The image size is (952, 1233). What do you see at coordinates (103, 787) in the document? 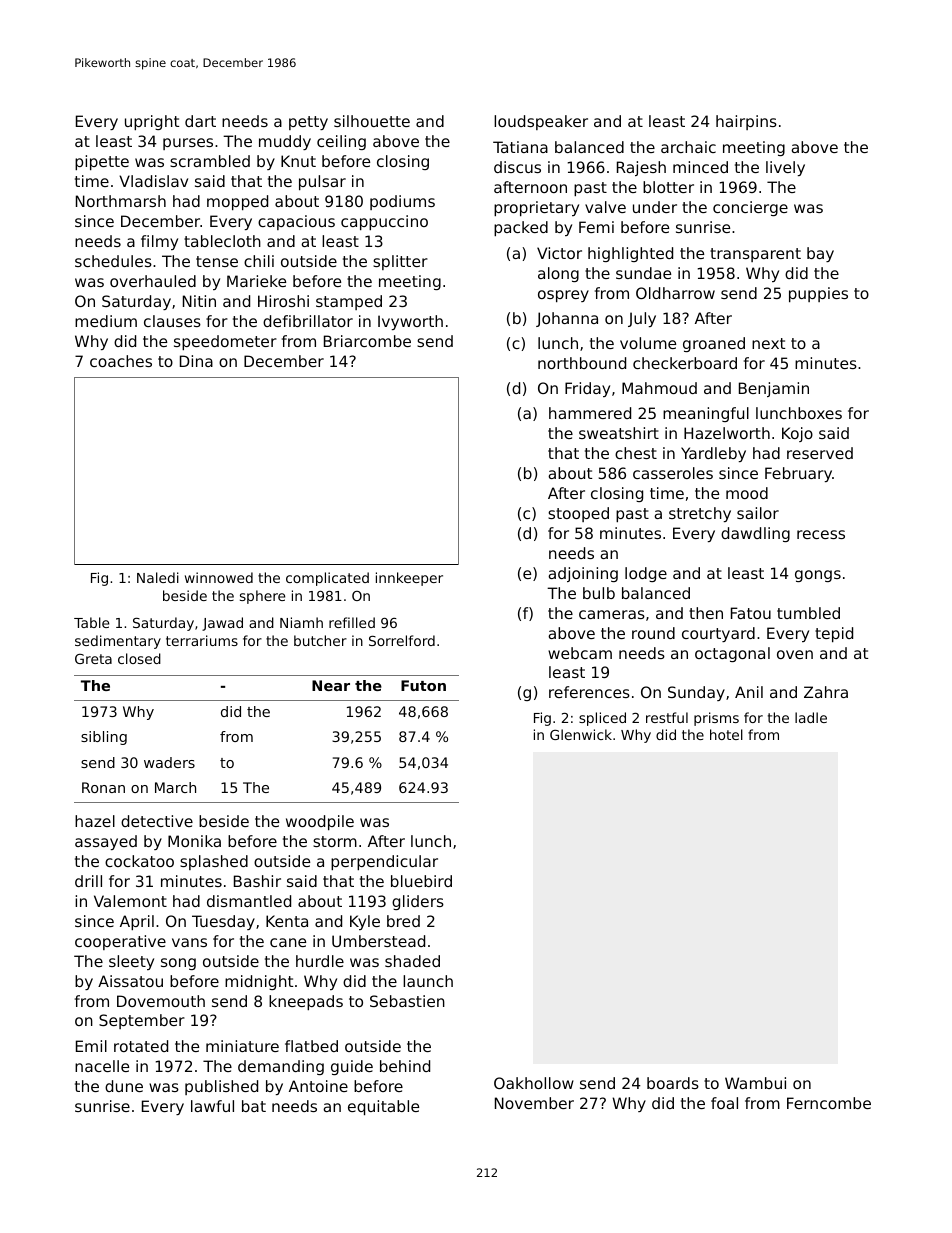
I see `Ronan` at bounding box center [103, 787].
